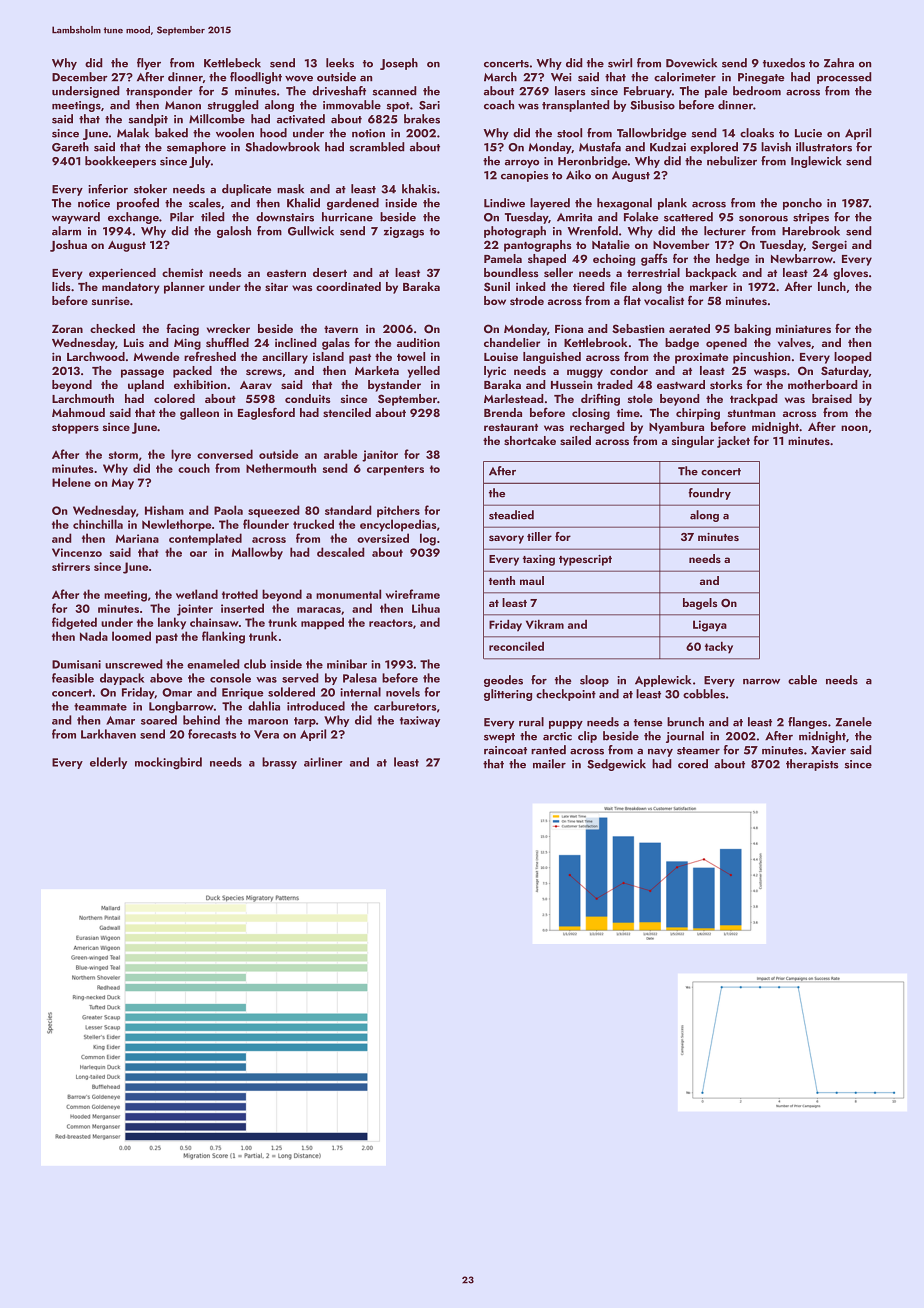 This screenshot has width=924, height=1308. What do you see at coordinates (522, 163) in the screenshot?
I see `arroyo` at bounding box center [522, 163].
